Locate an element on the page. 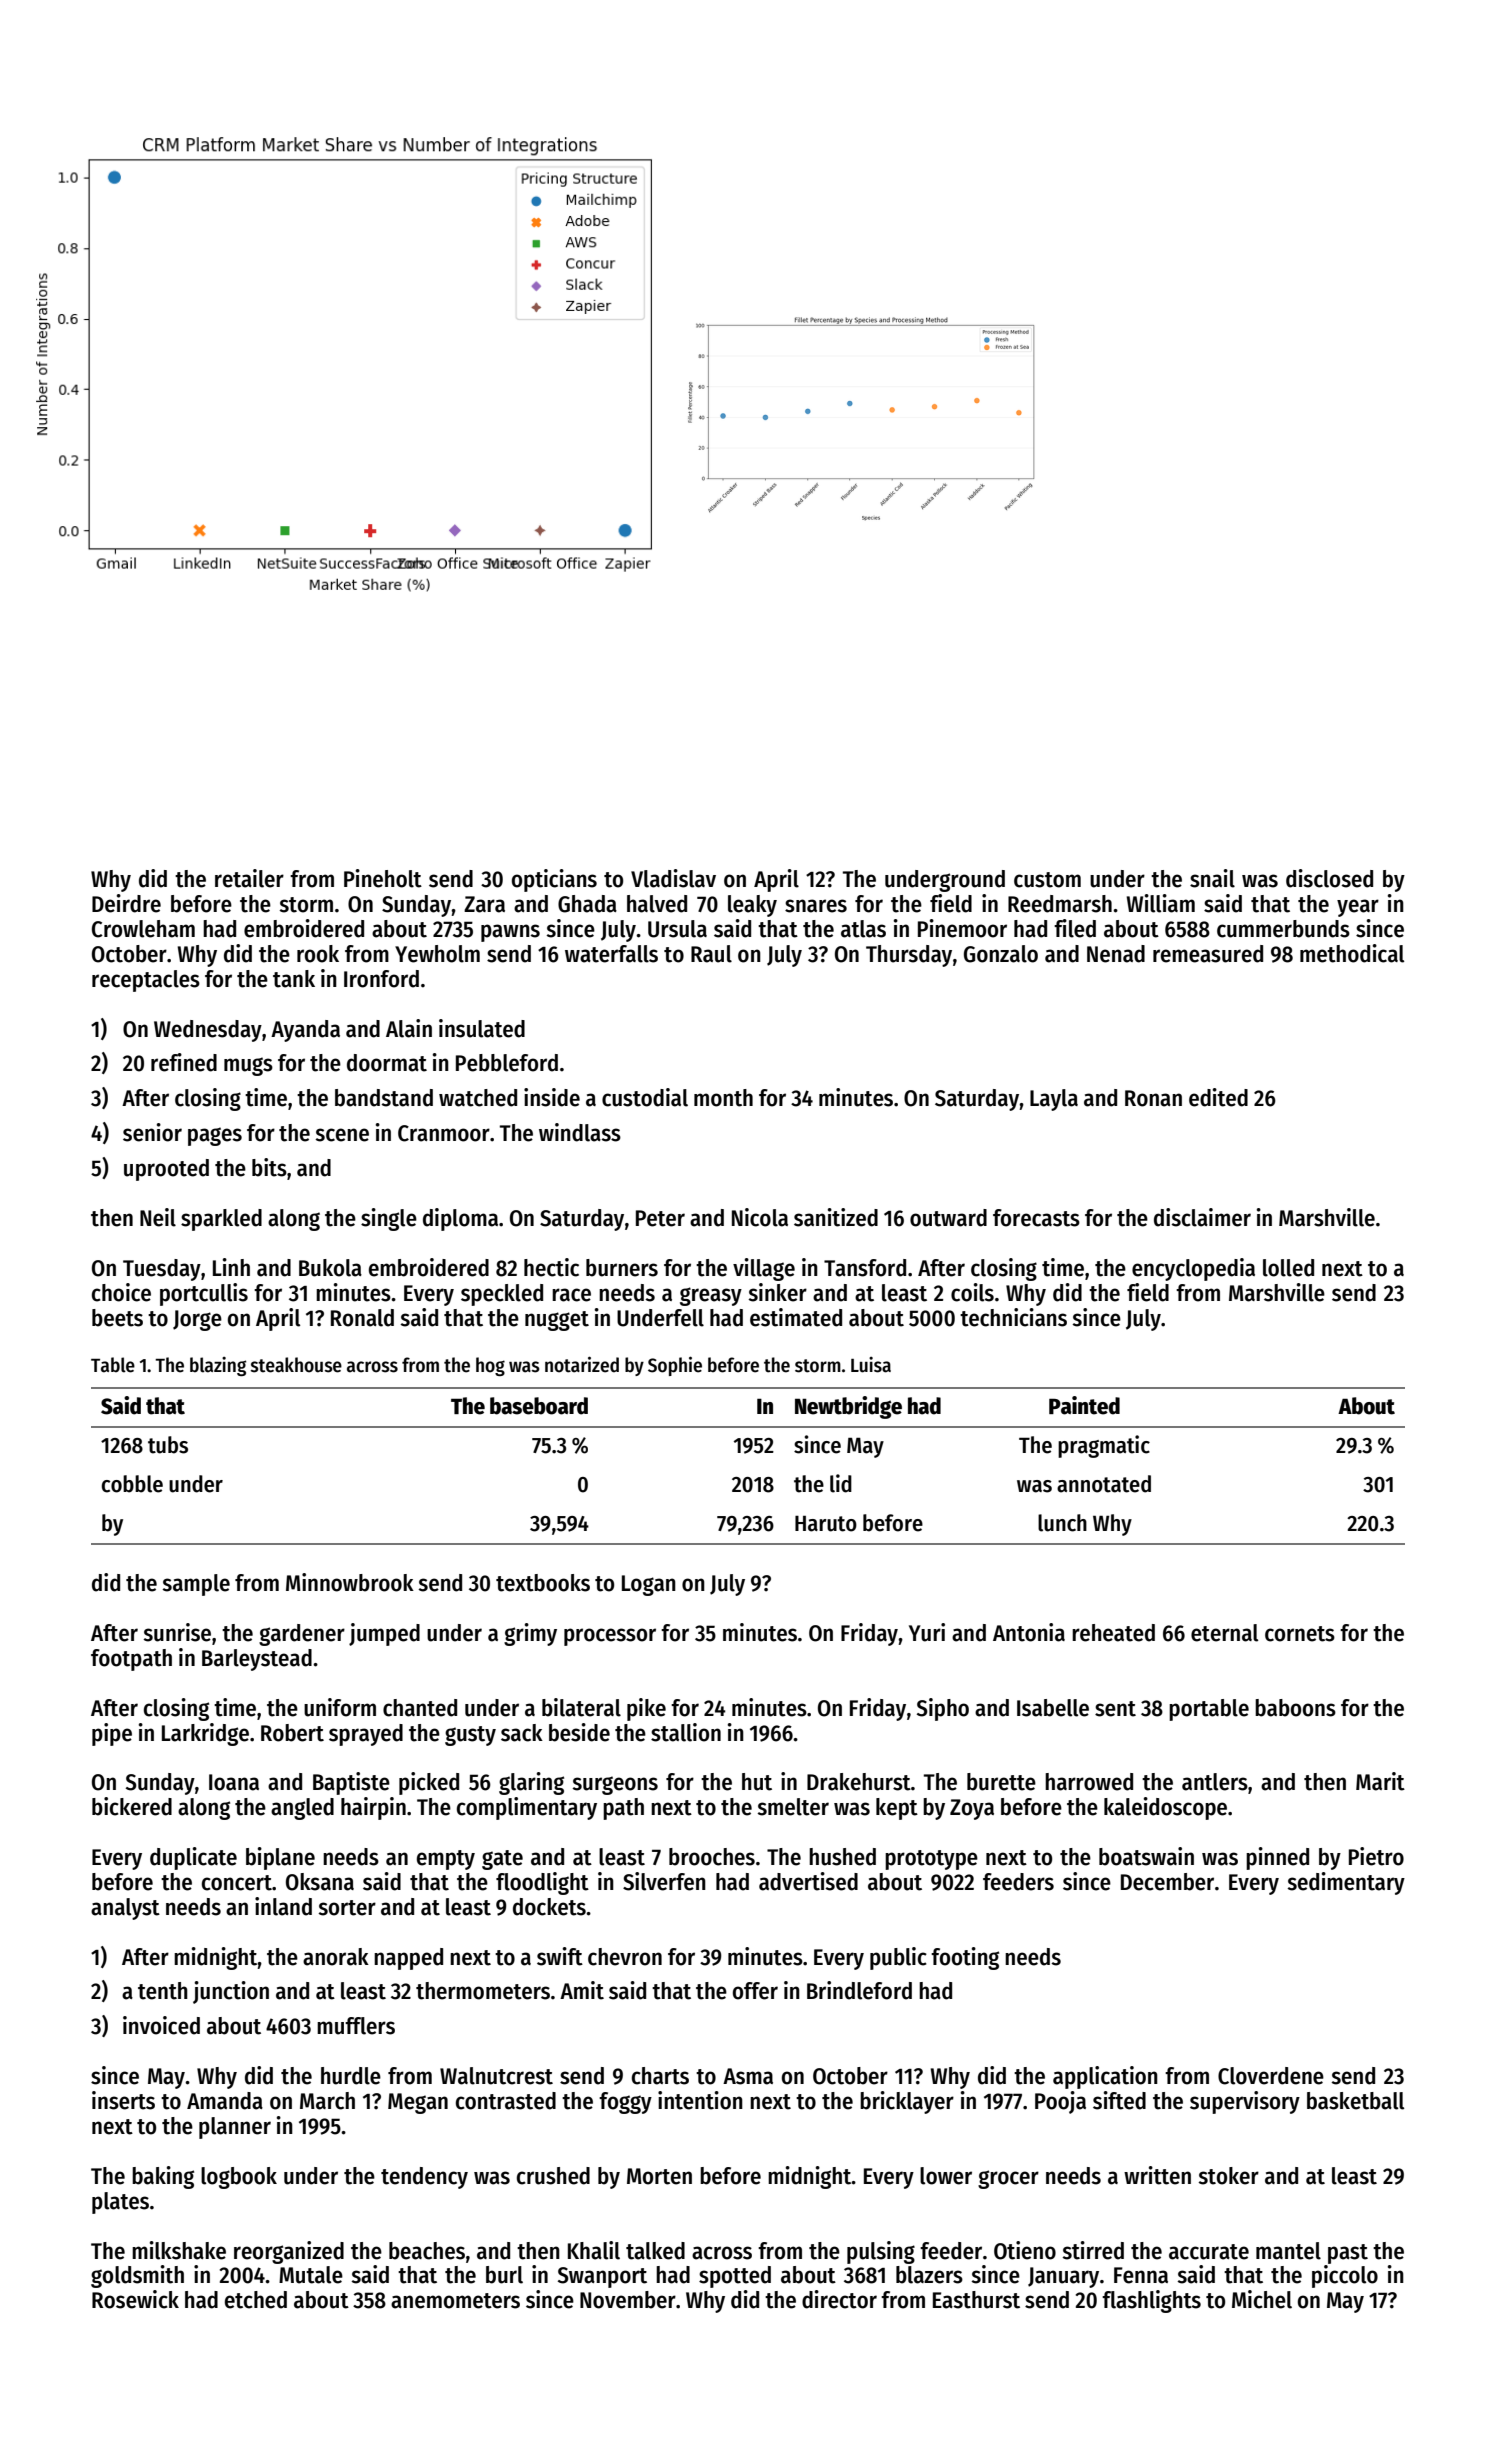 Image resolution: width=1496 pixels, height=2464 pixels. tubs is located at coordinates (168, 1445).
